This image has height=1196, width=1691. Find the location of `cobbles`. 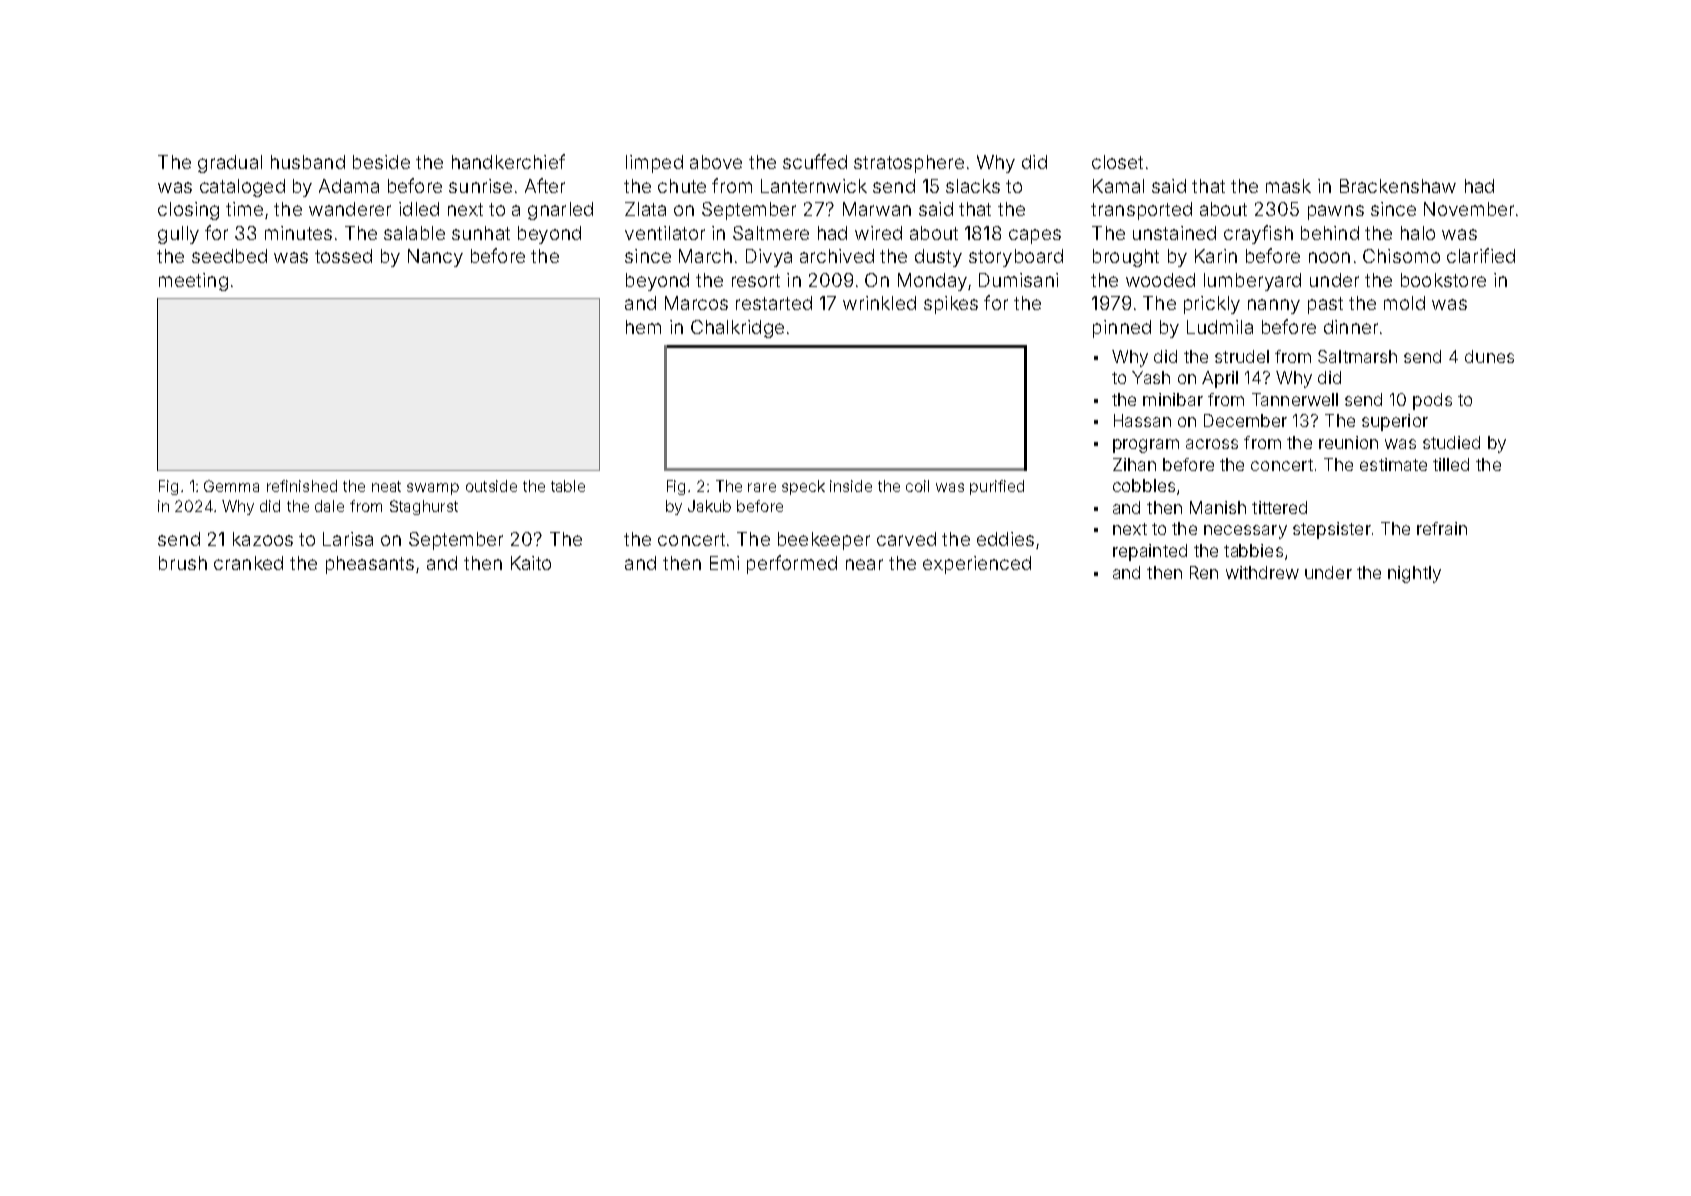

cobbles is located at coordinates (1144, 485).
